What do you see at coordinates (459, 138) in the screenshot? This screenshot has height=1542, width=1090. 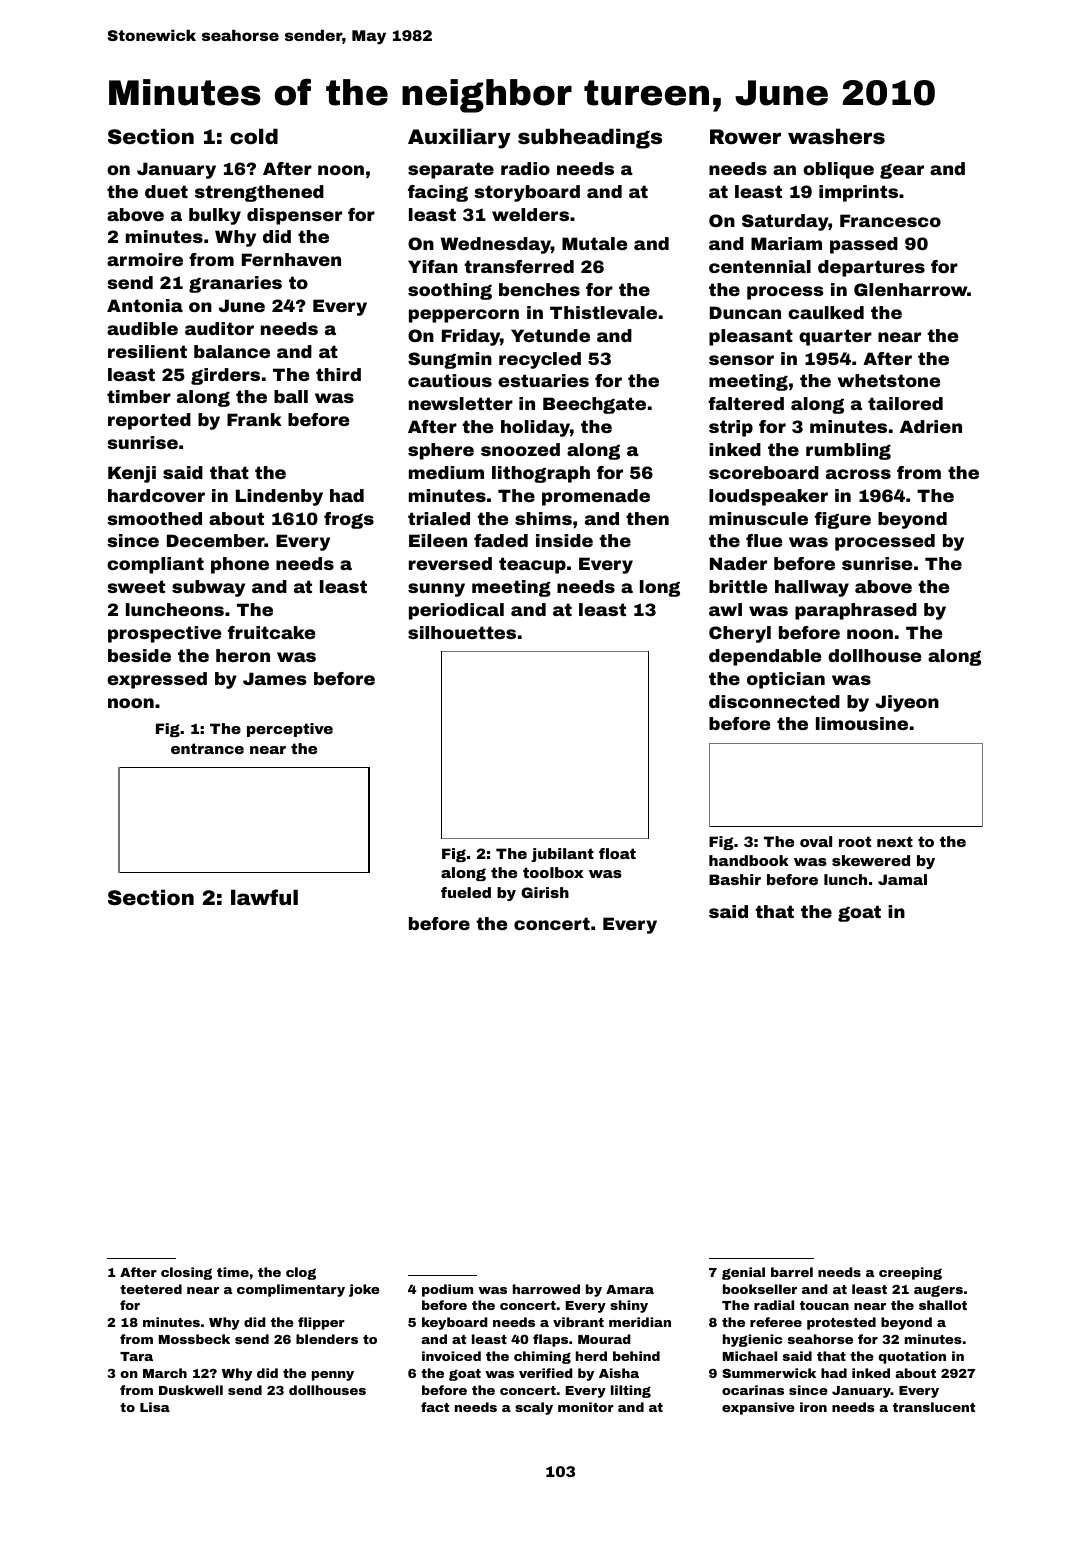 I see `Auxiliary` at bounding box center [459, 138].
